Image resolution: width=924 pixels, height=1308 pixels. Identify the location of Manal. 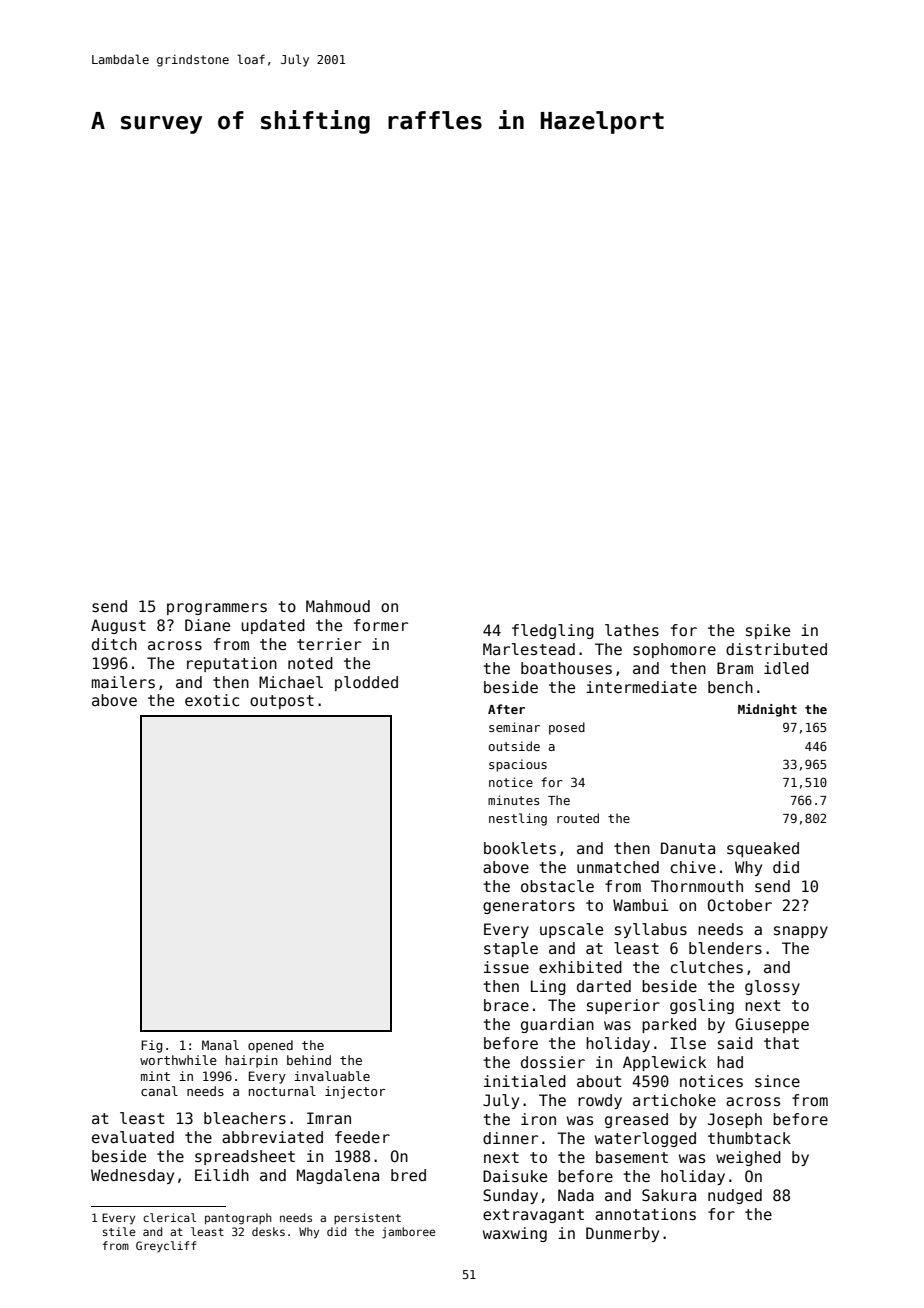
(220, 1045).
